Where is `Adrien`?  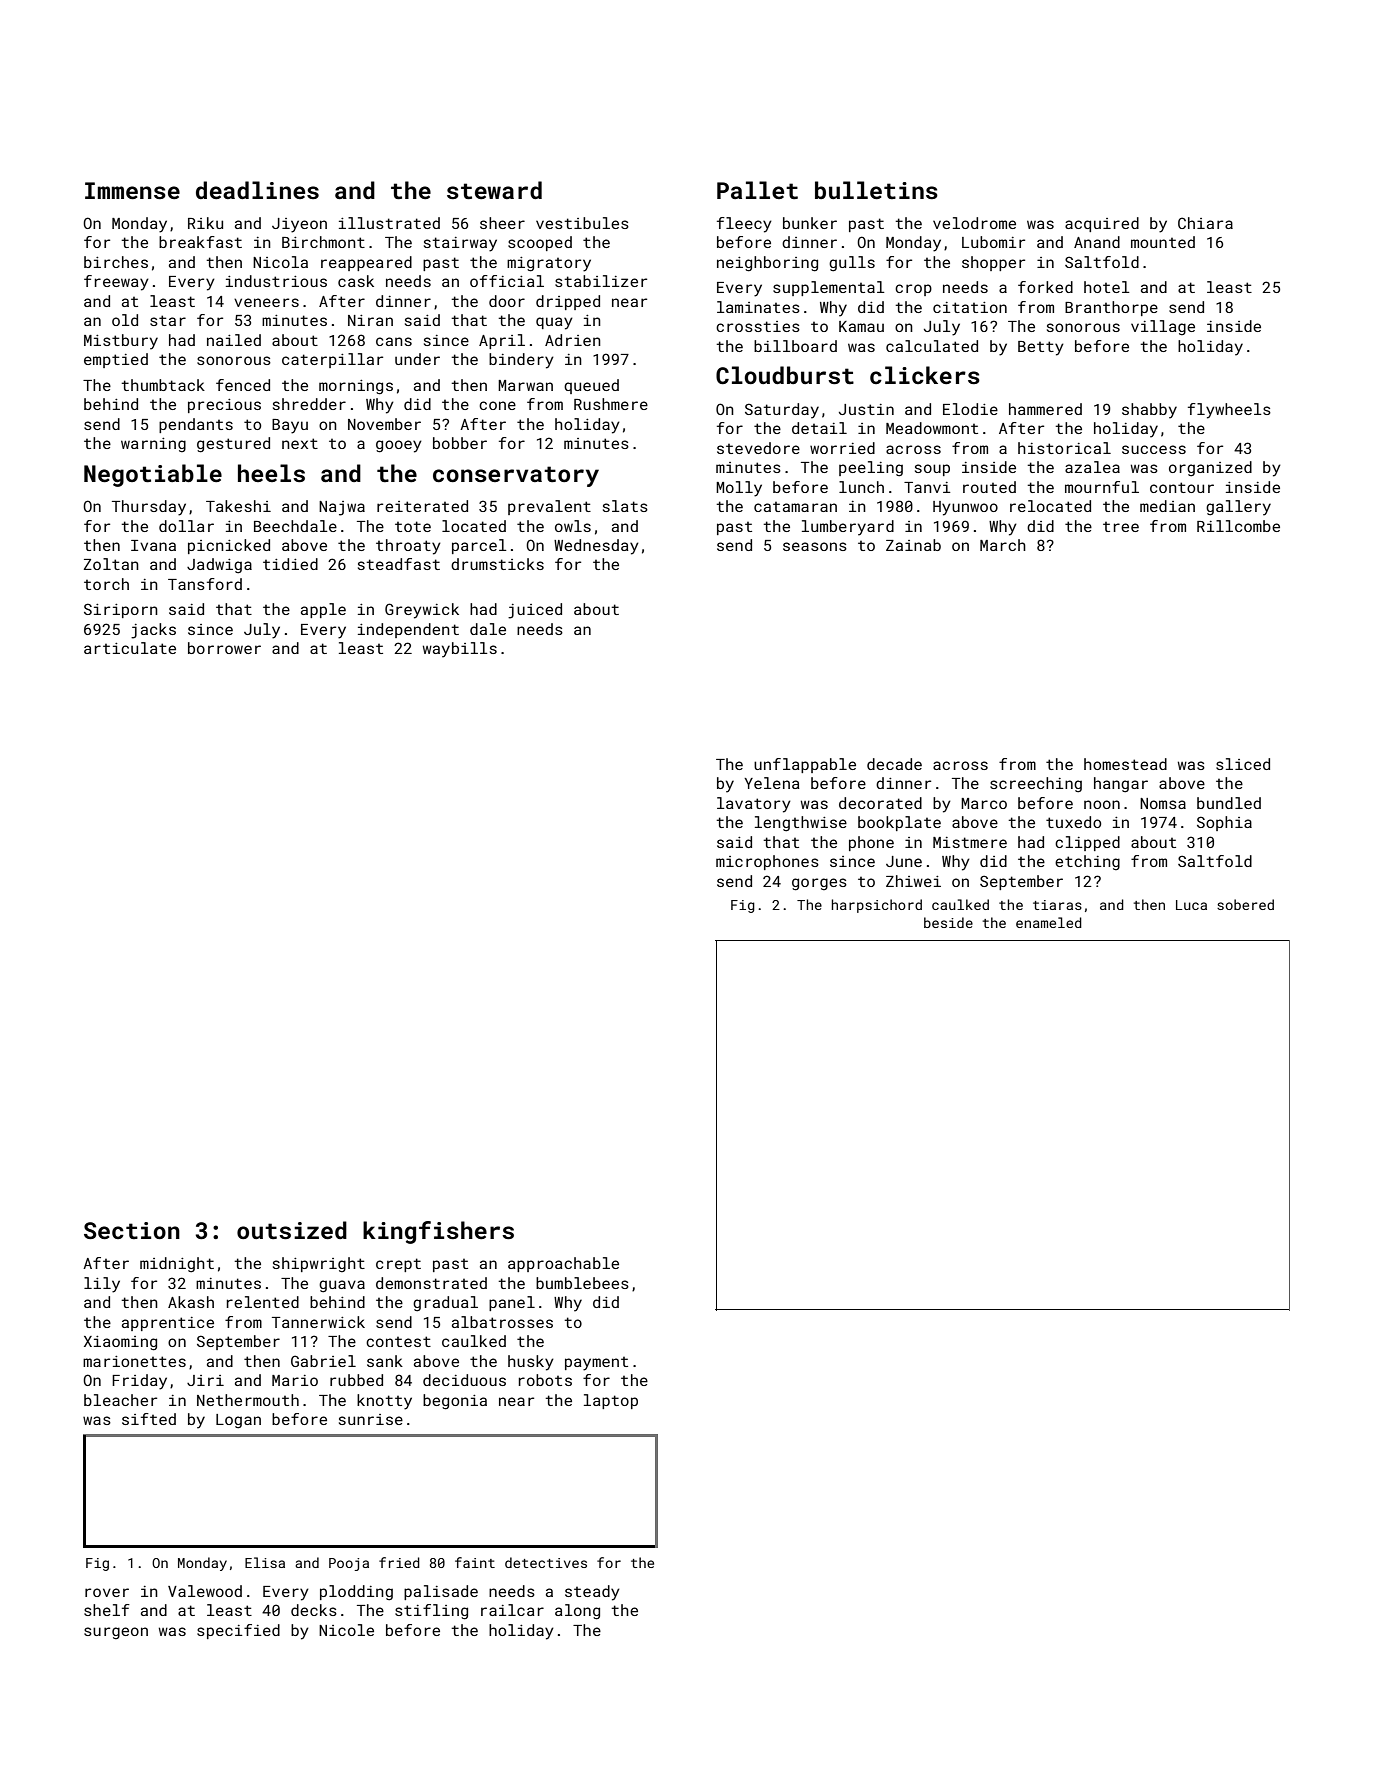
Adrien is located at coordinates (573, 340).
